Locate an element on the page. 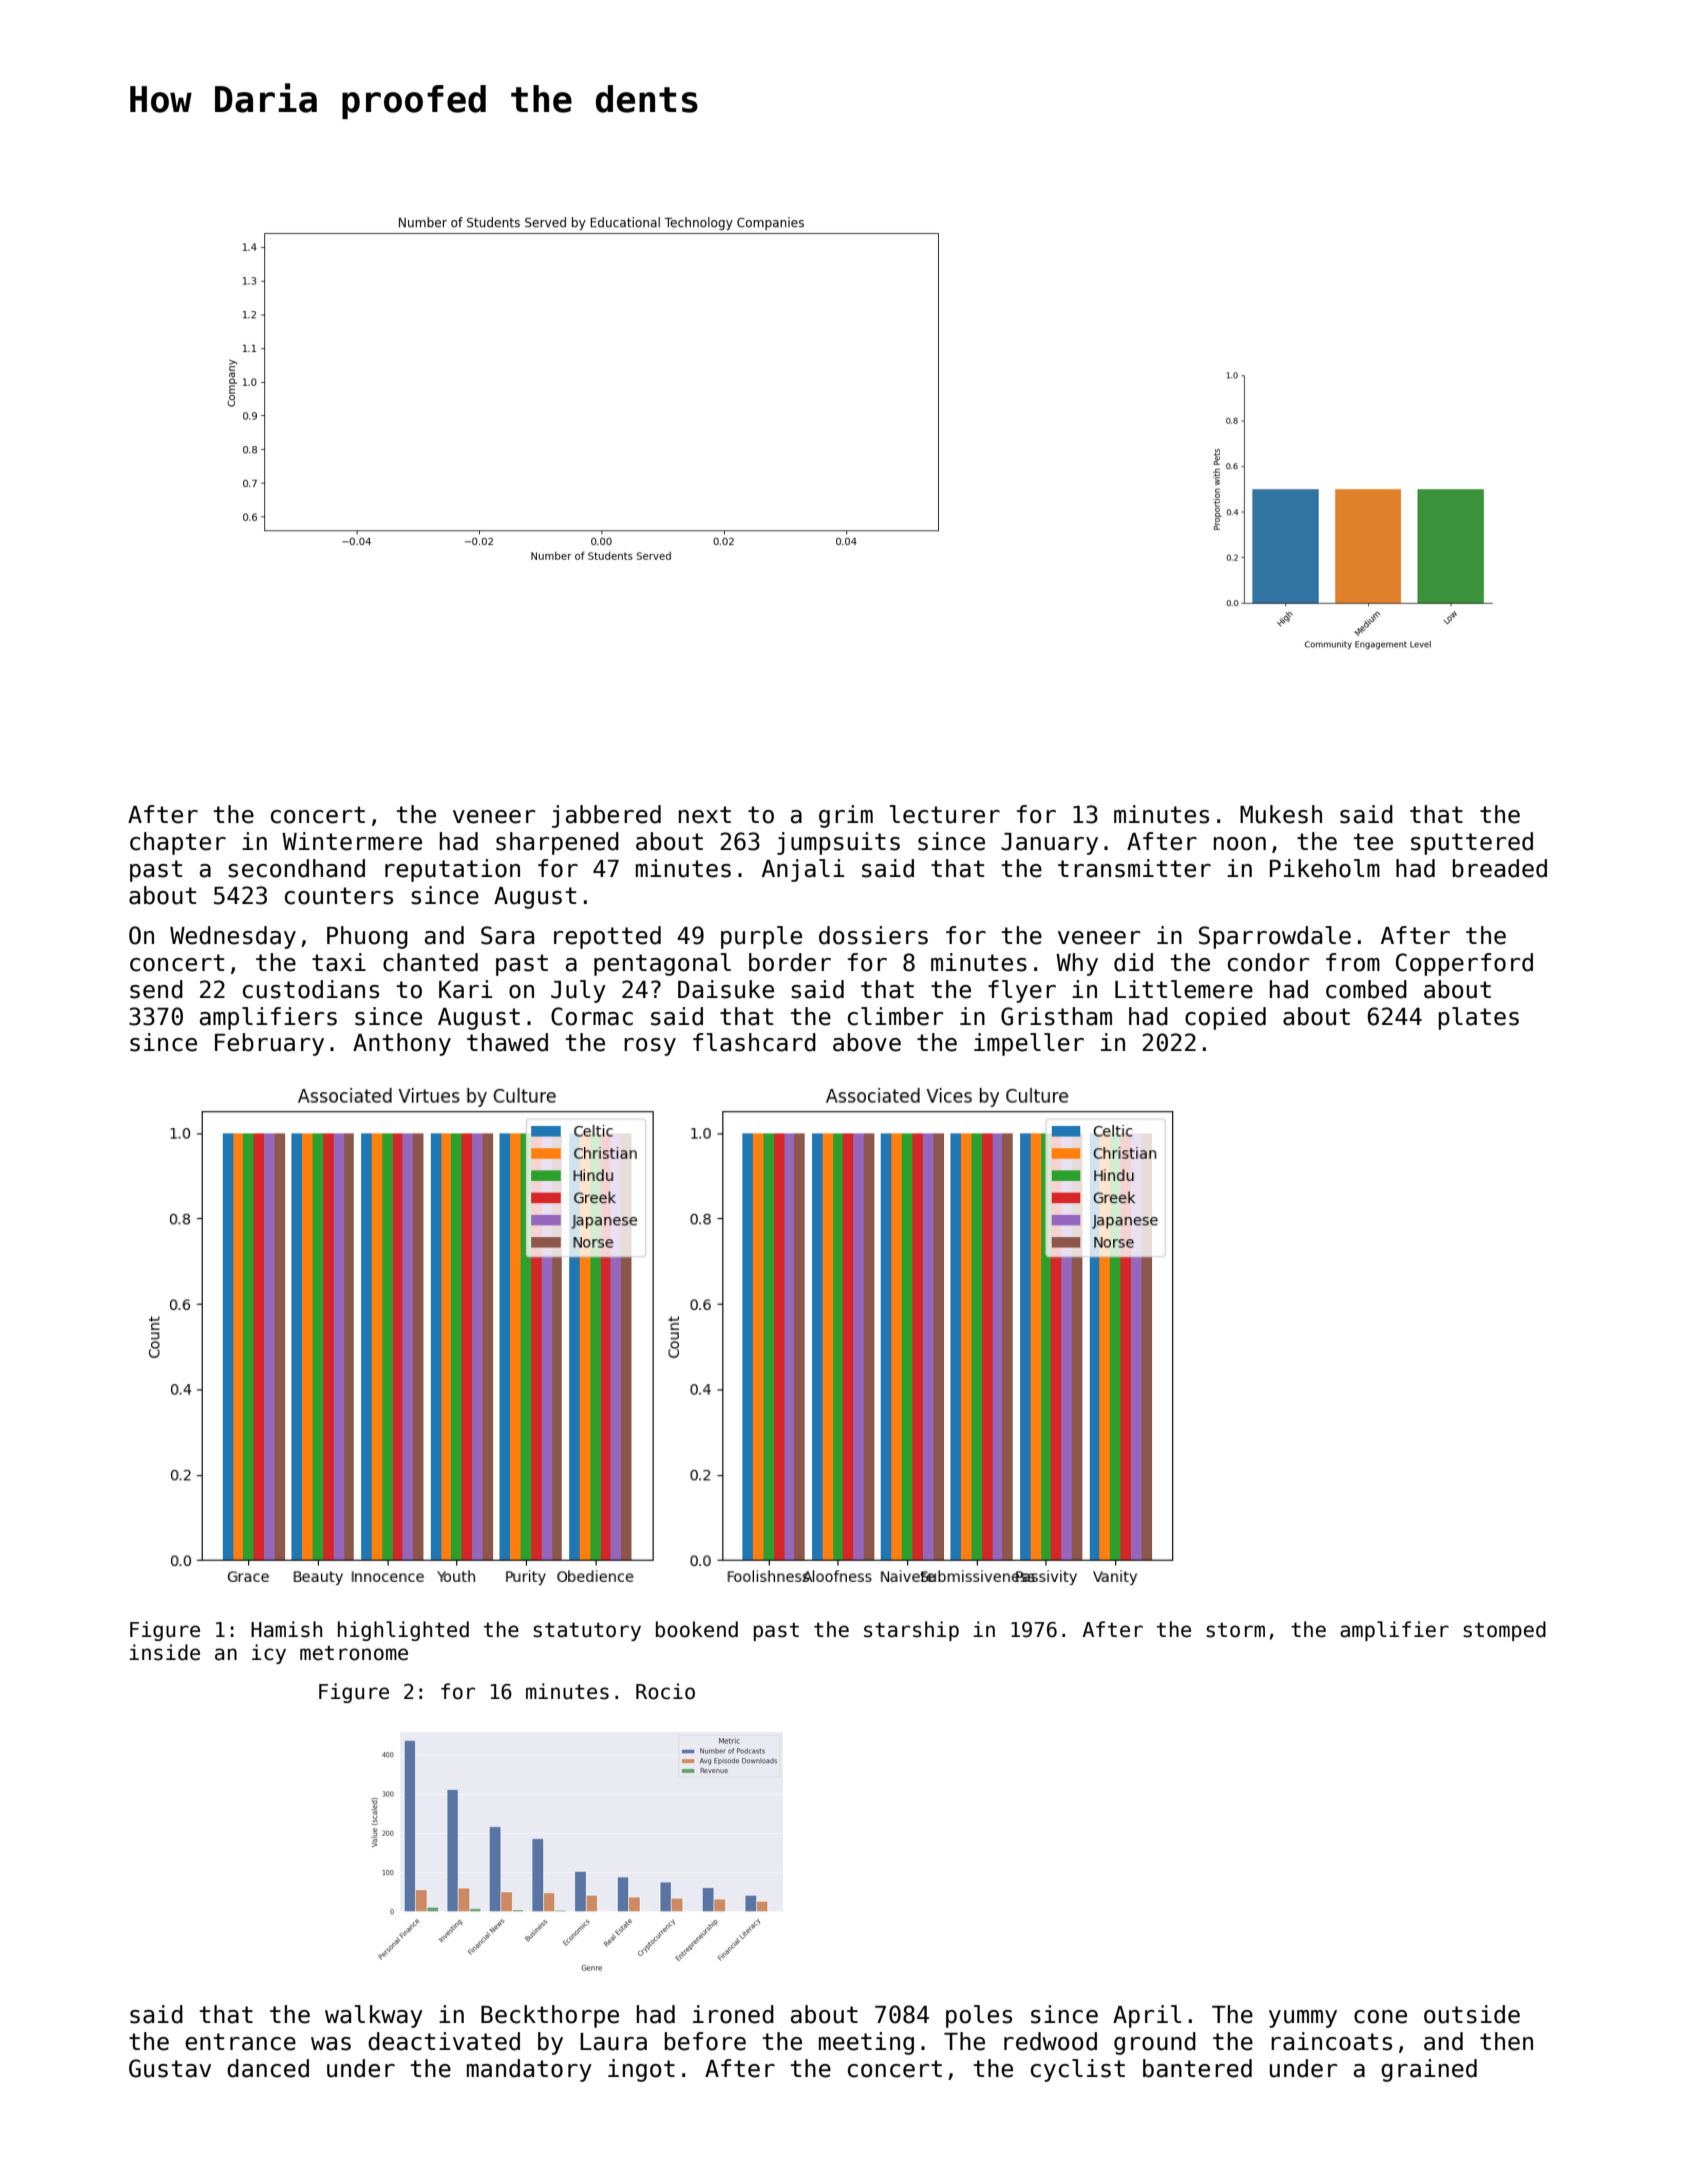 This image has height=2178, width=1683. poles is located at coordinates (979, 2016).
